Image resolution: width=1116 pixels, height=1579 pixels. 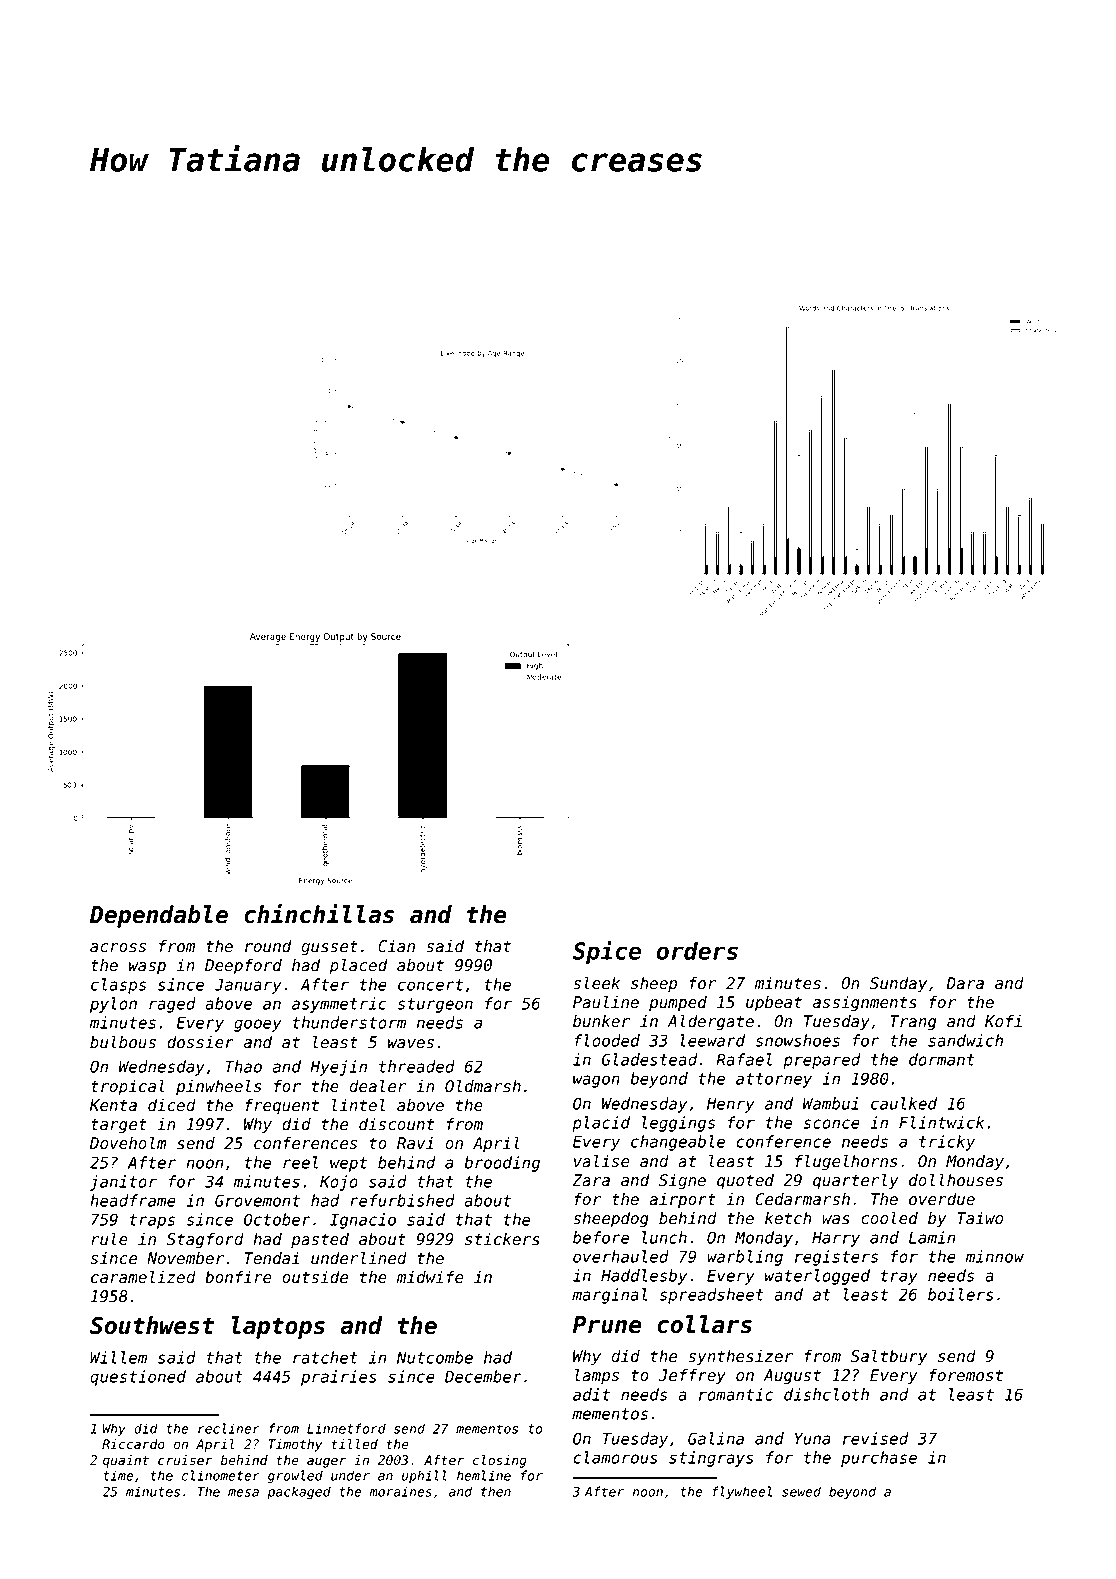 What do you see at coordinates (319, 914) in the document?
I see `chinchillas` at bounding box center [319, 914].
